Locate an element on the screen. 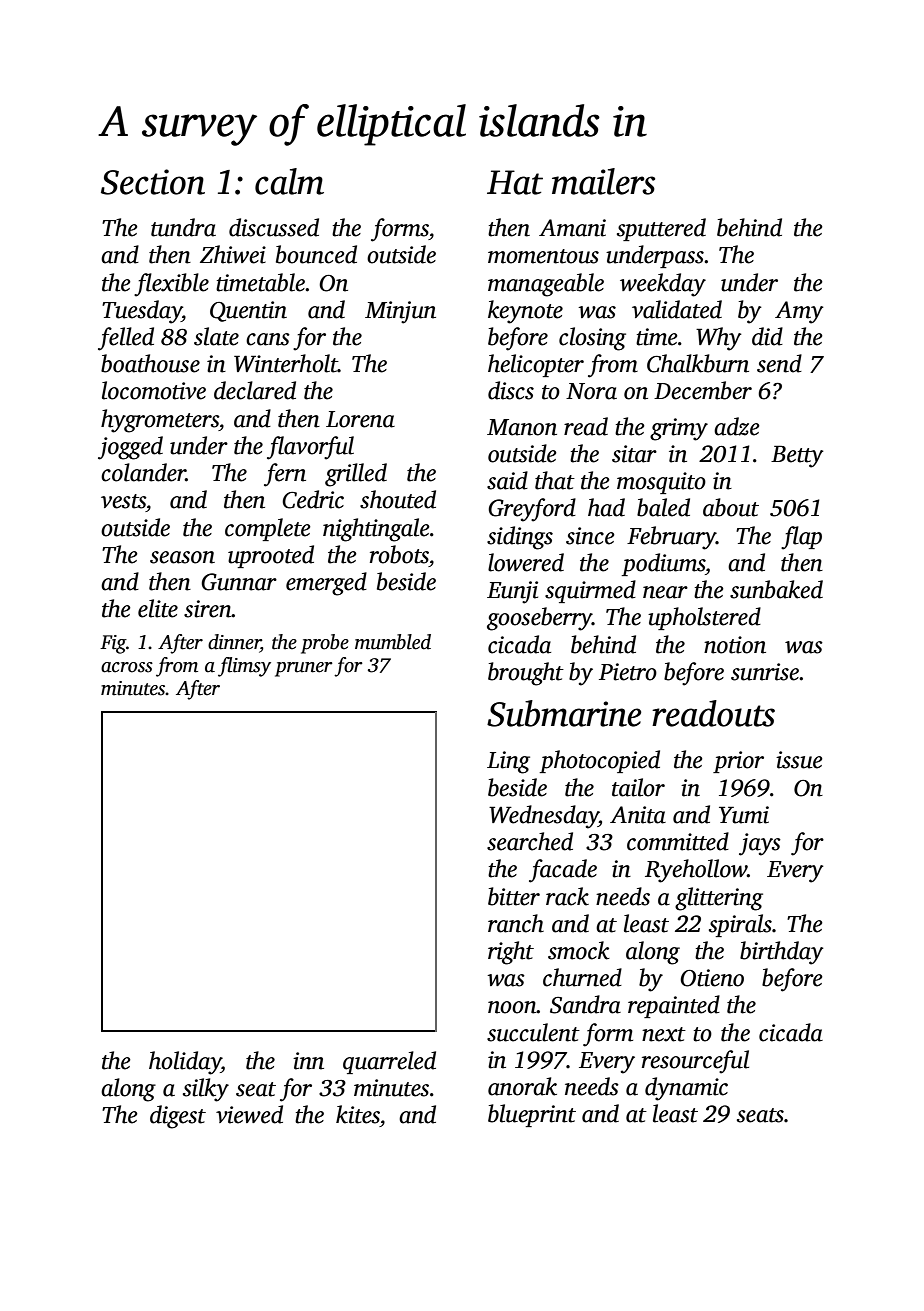  bitter is located at coordinates (514, 896).
